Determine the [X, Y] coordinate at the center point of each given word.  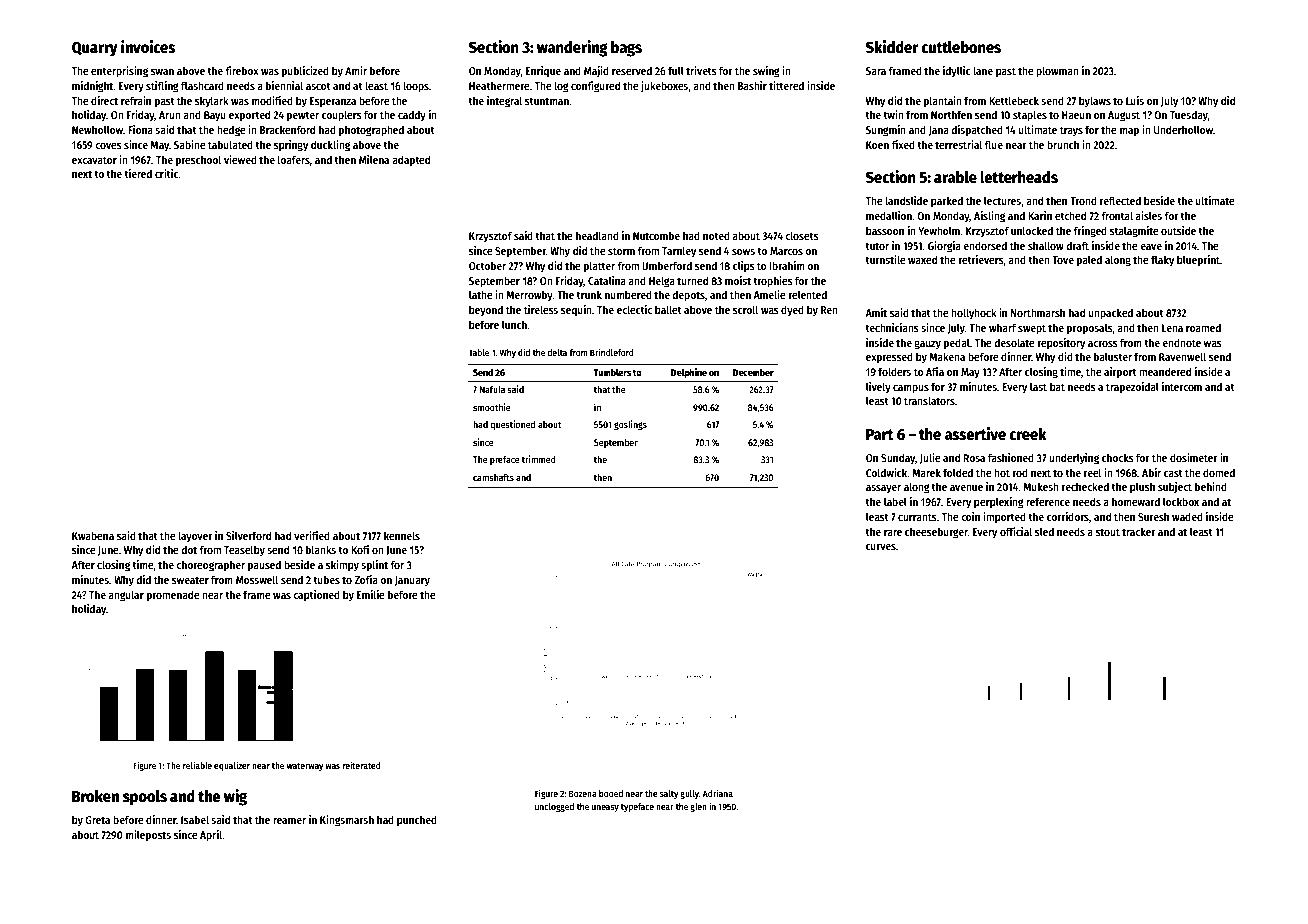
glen [698, 807]
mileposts [148, 836]
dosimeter [1194, 457]
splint [374, 566]
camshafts [493, 477]
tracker [1139, 531]
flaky [1162, 261]
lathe [481, 294]
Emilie [371, 594]
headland [597, 235]
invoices [148, 47]
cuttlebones [961, 47]
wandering [572, 48]
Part [880, 434]
